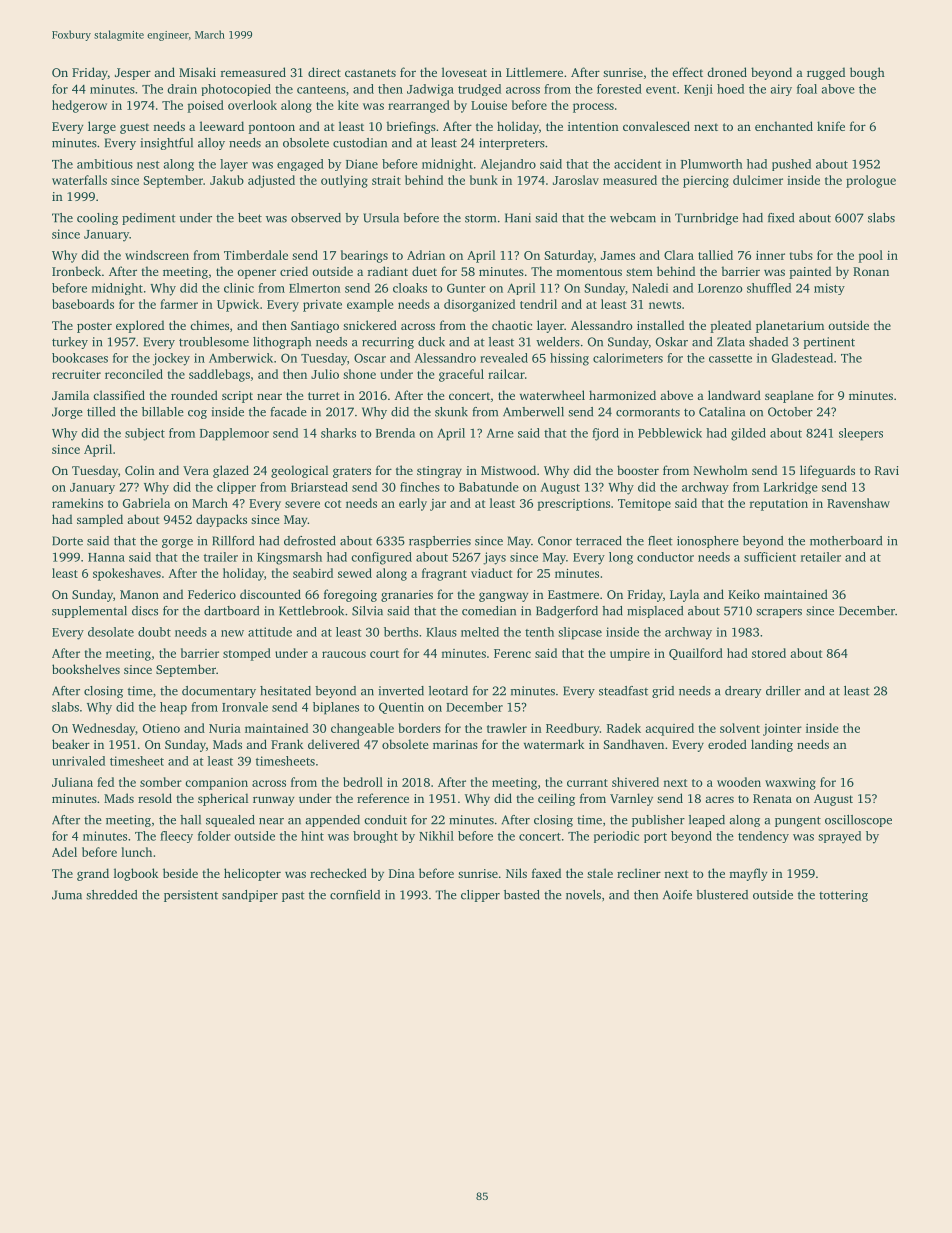 The image size is (952, 1233). What do you see at coordinates (831, 126) in the screenshot?
I see `knife` at bounding box center [831, 126].
